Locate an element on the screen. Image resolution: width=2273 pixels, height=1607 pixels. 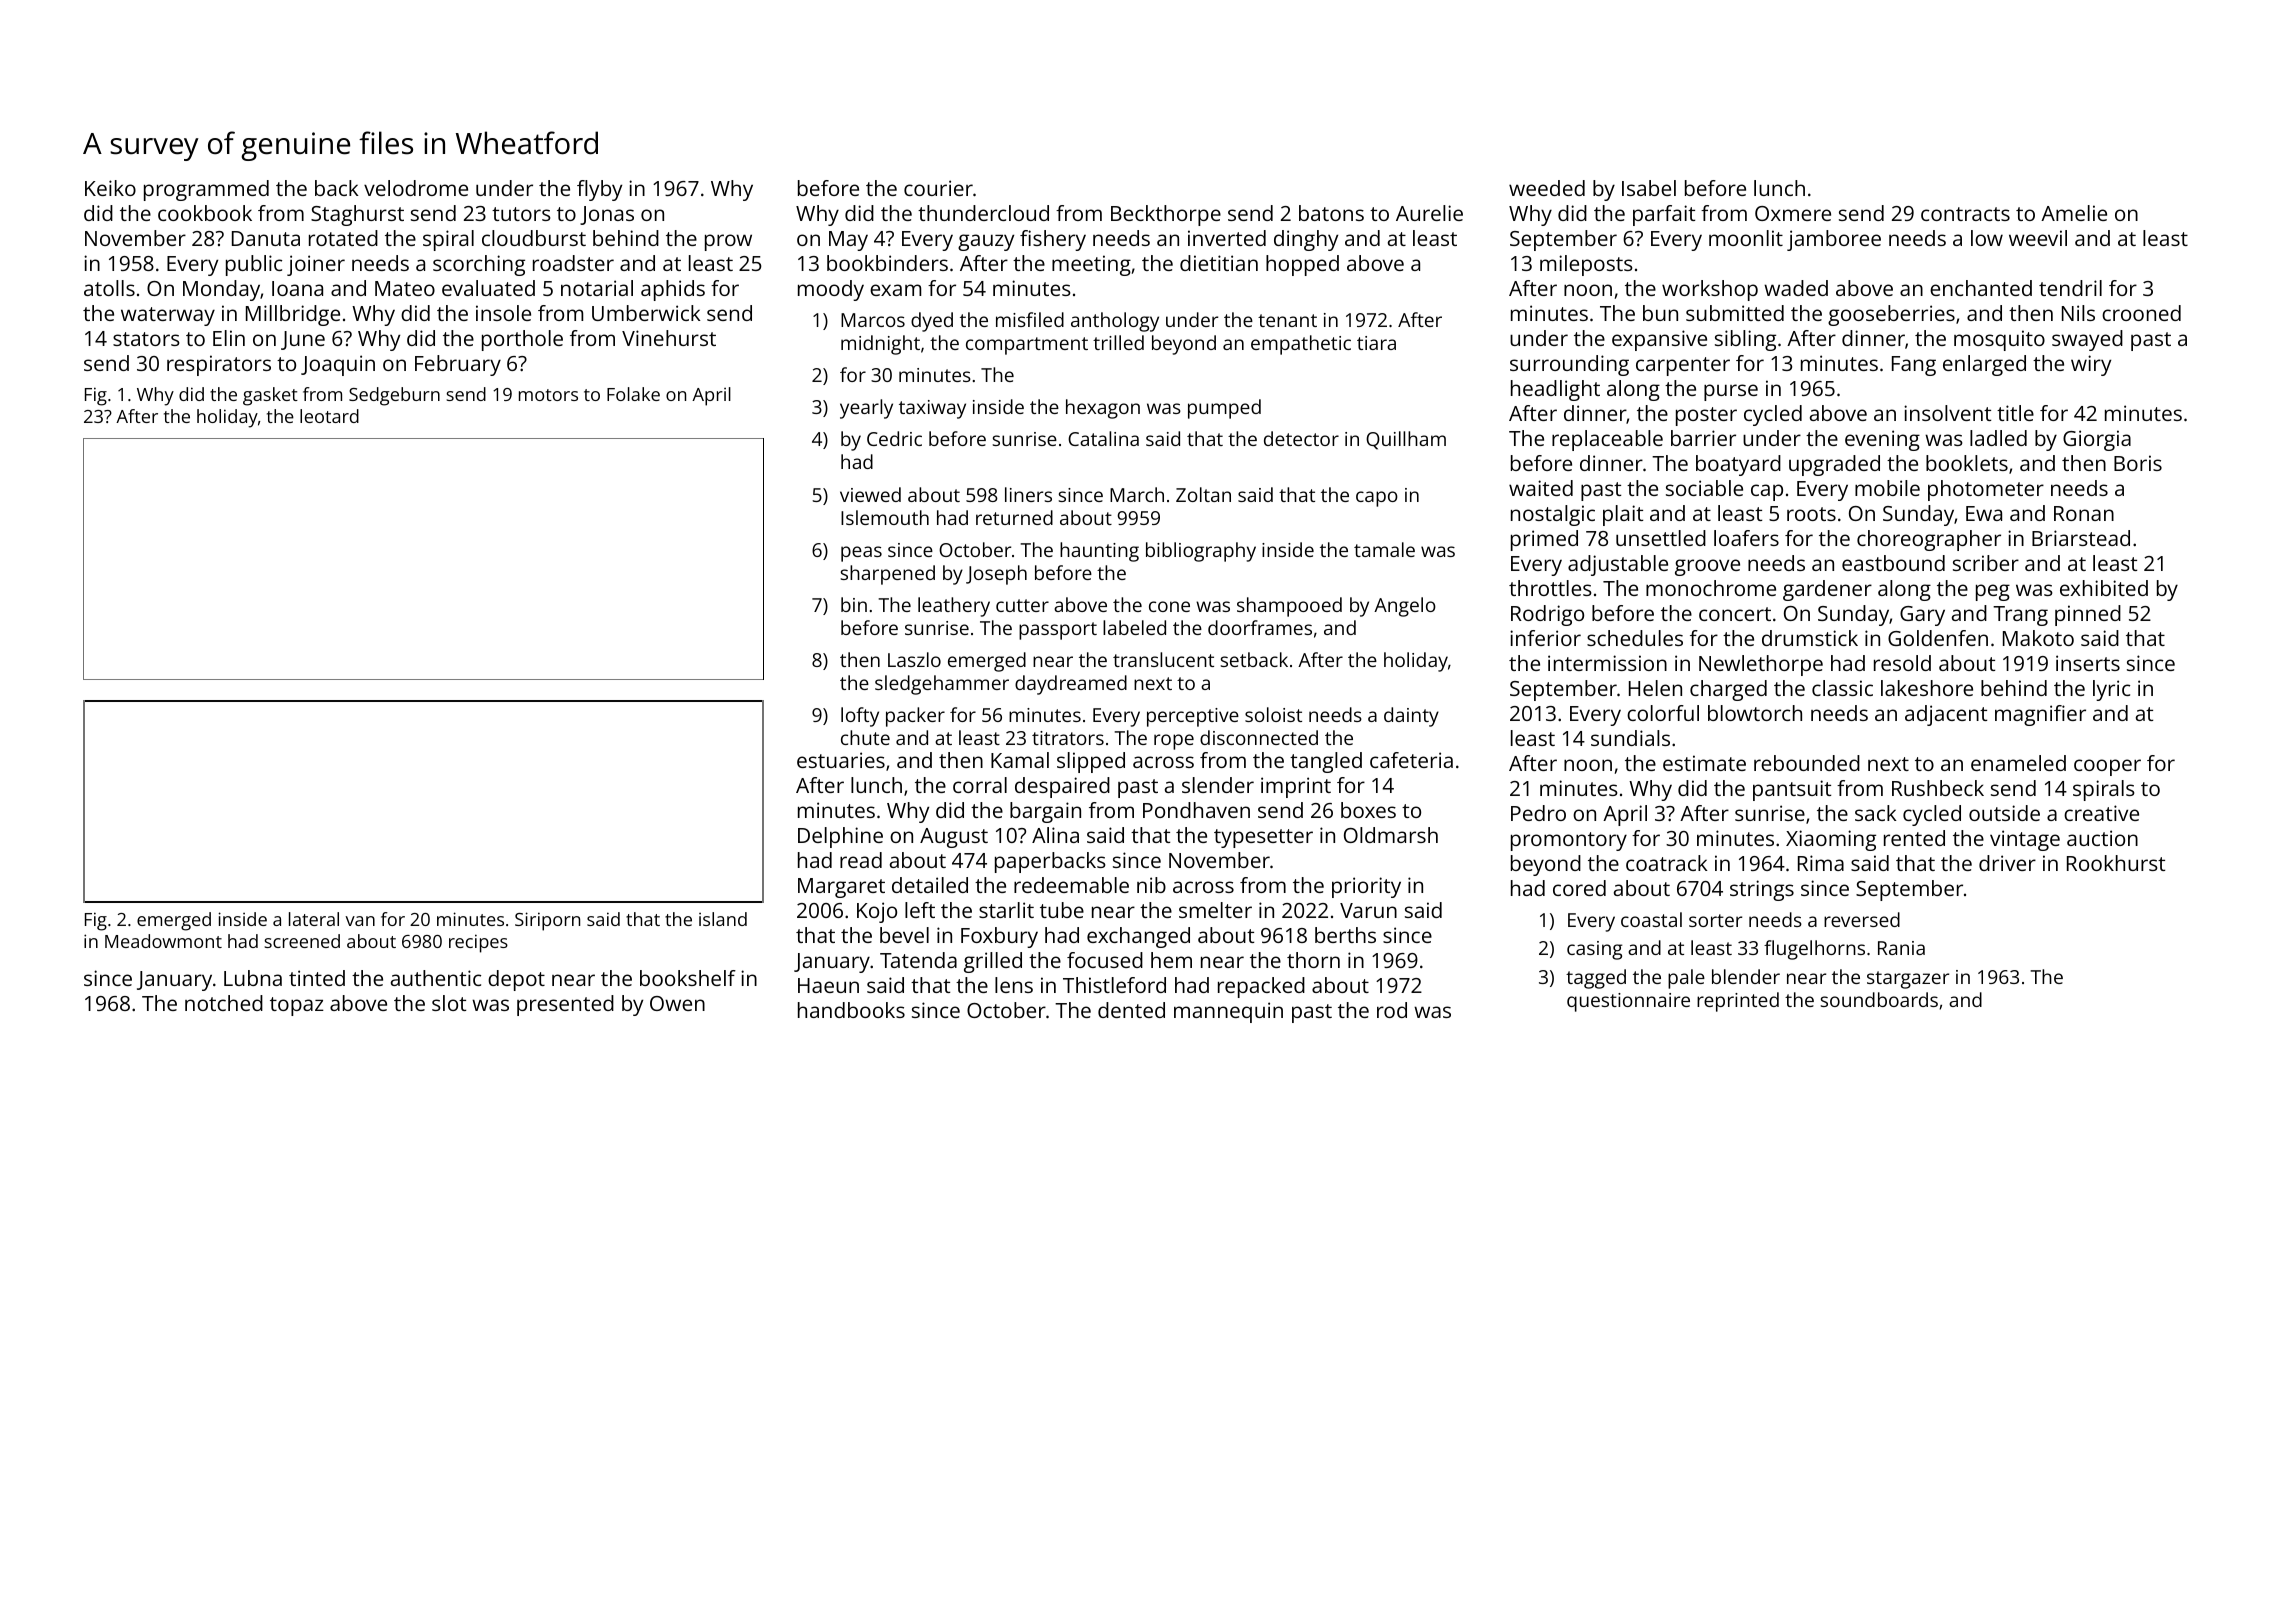
Newlethorpe is located at coordinates (1761, 665).
